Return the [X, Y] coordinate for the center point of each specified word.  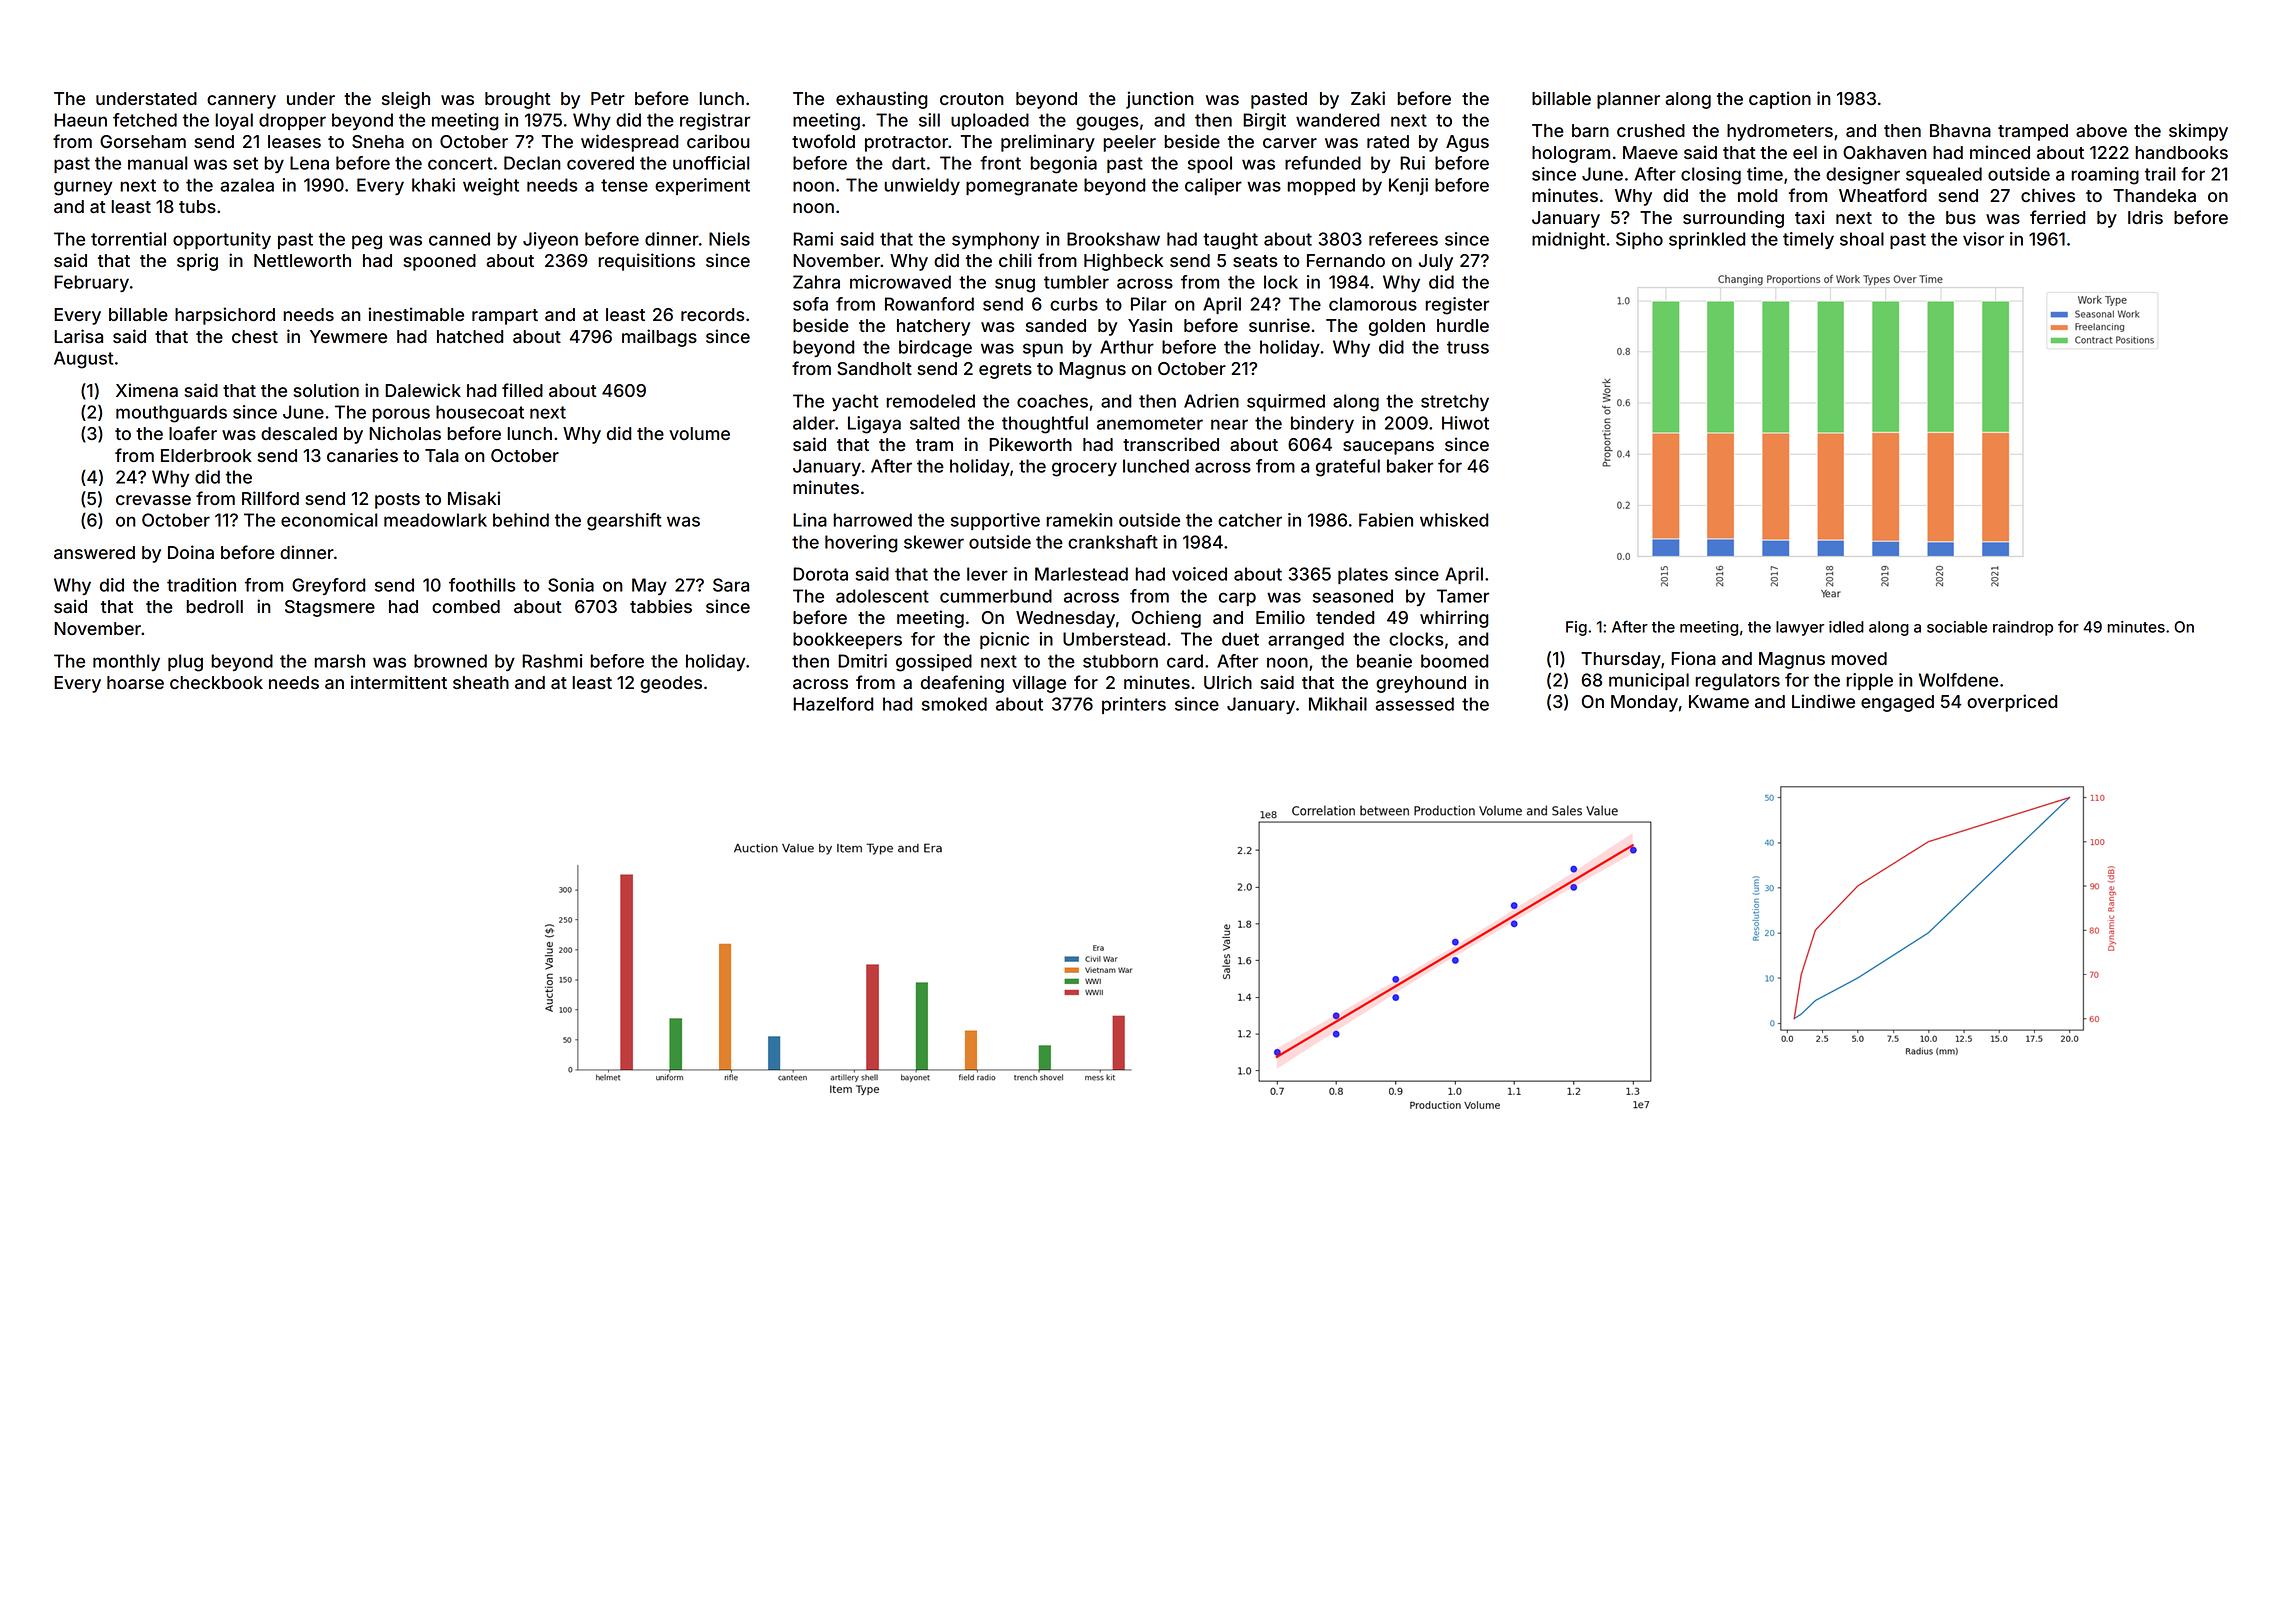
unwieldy [922, 186]
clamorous [1373, 304]
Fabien [1386, 520]
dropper [292, 121]
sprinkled [1707, 240]
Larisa [78, 336]
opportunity [222, 240]
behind [521, 520]
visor [1983, 239]
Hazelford [833, 704]
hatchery [933, 327]
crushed [1651, 130]
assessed [1414, 704]
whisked [1454, 520]
